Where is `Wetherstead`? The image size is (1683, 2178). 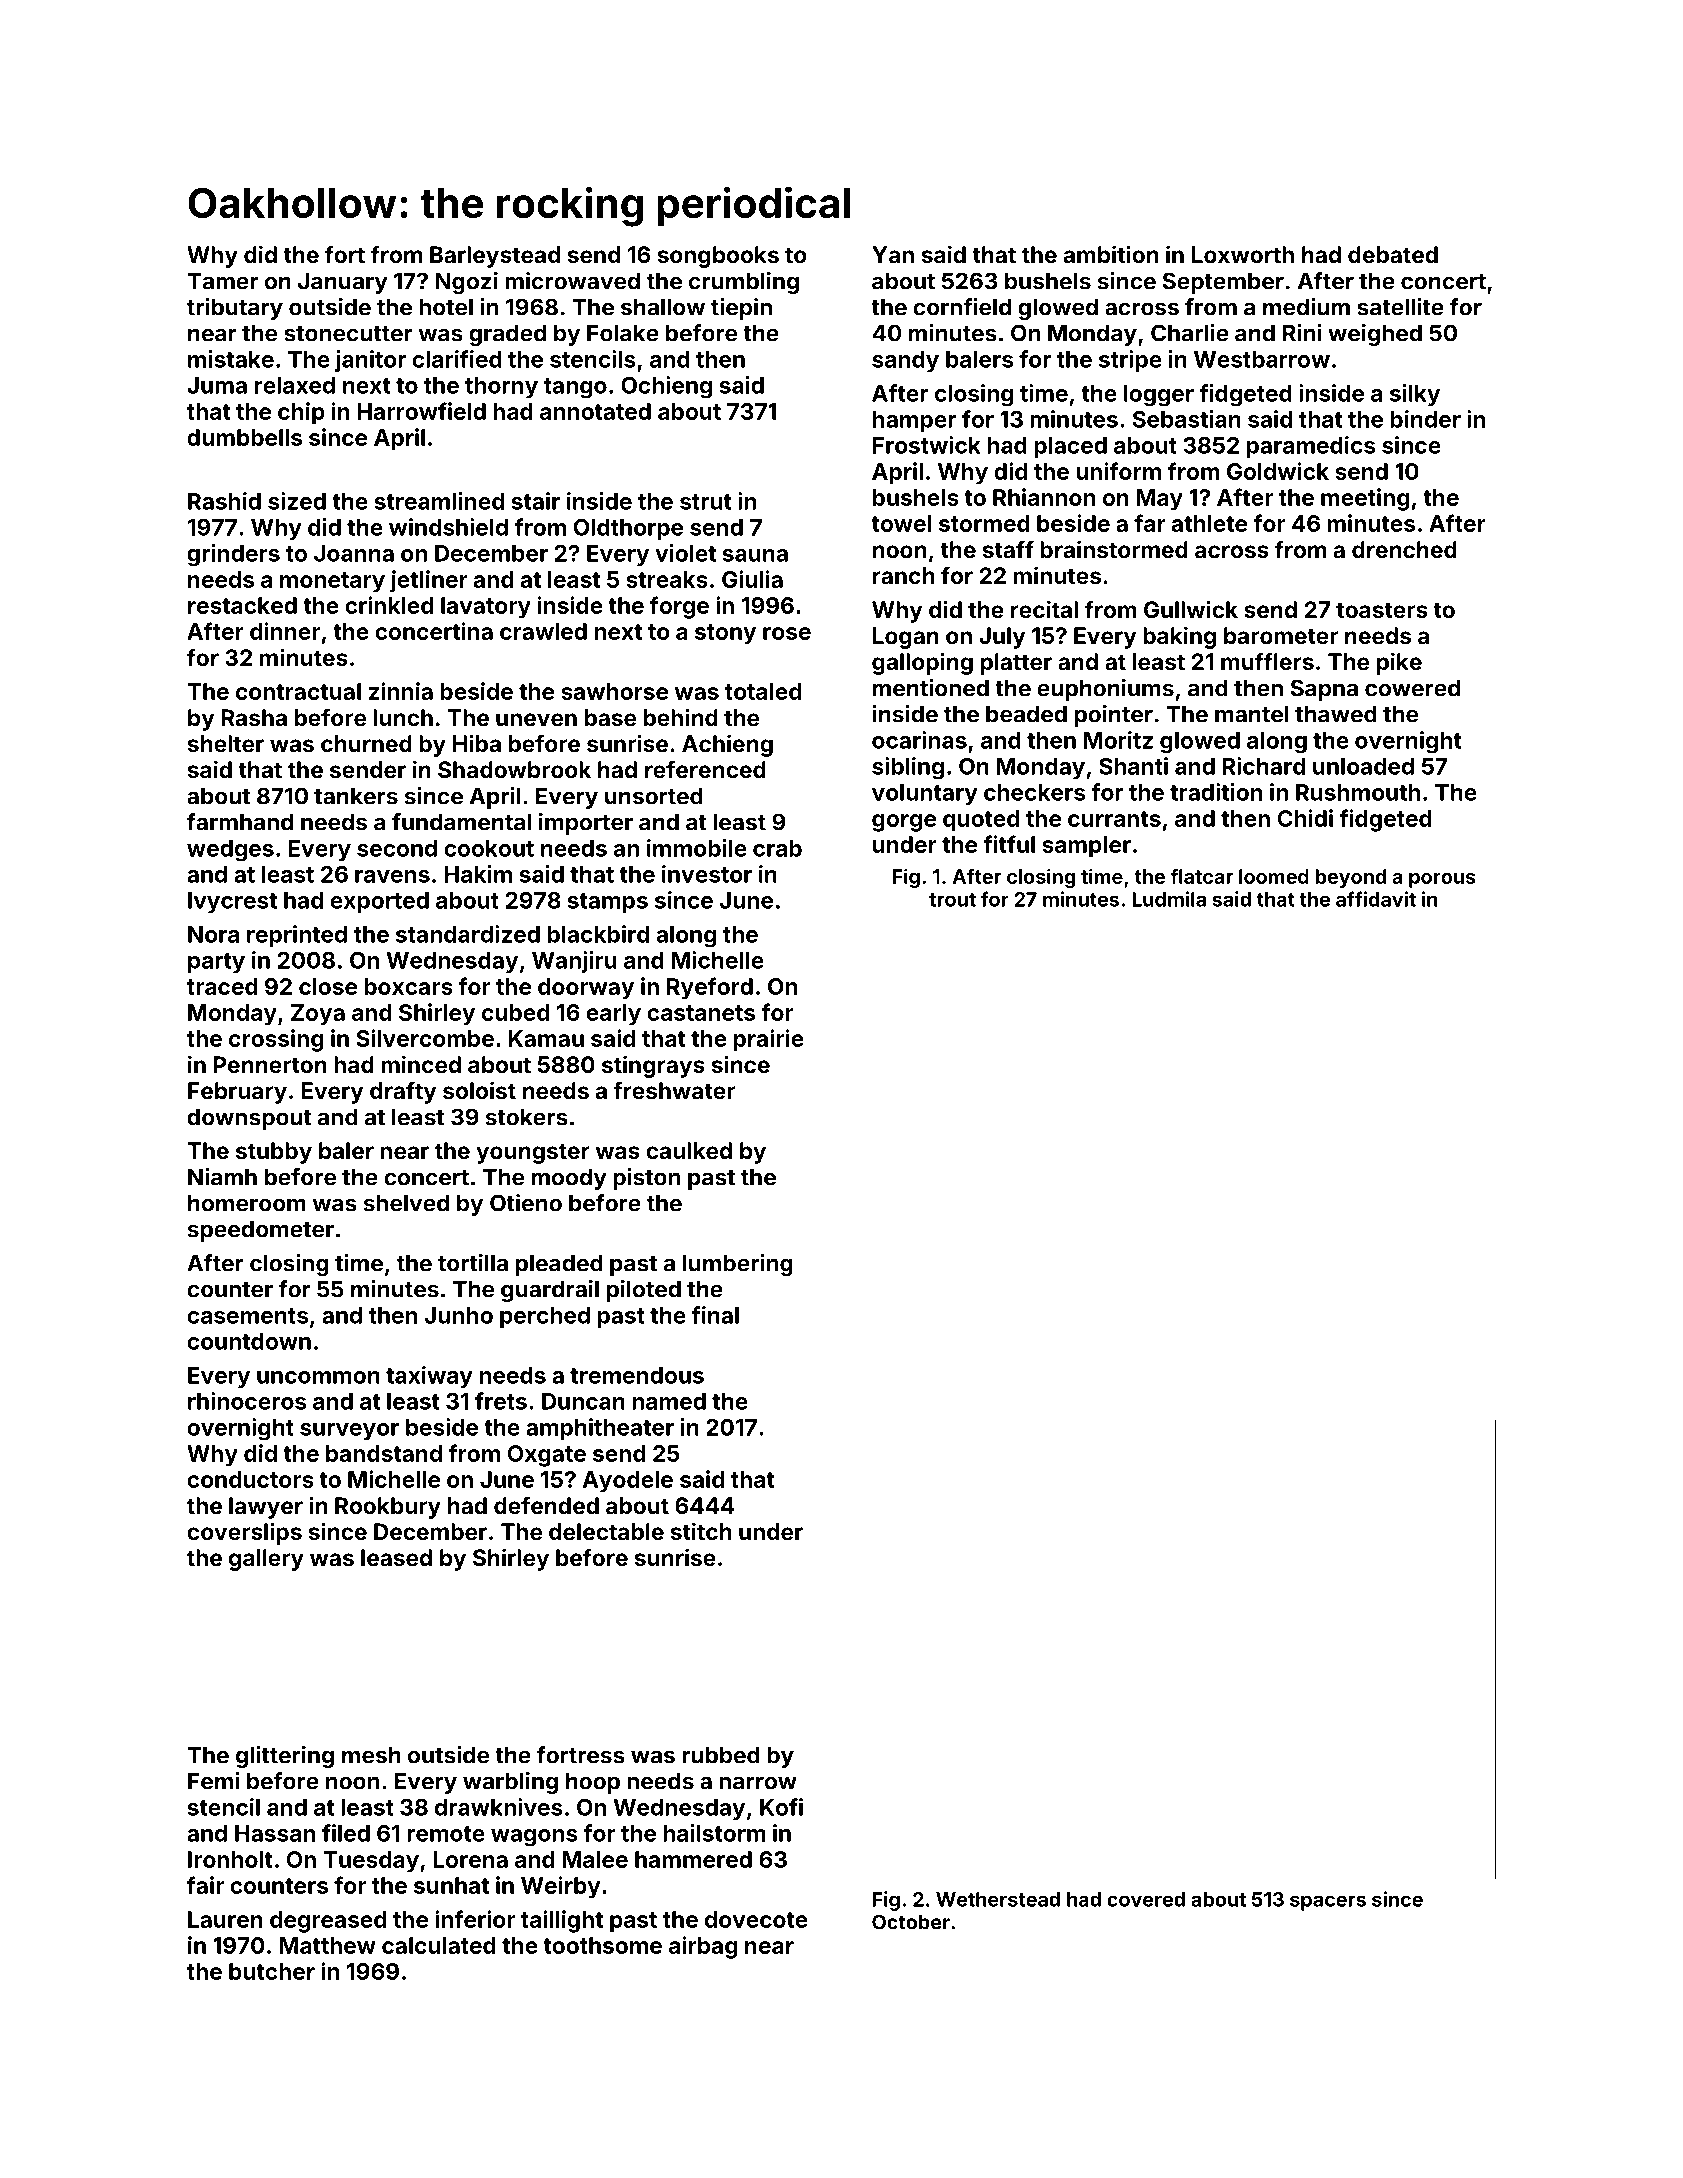 Wetherstead is located at coordinates (998, 1899).
